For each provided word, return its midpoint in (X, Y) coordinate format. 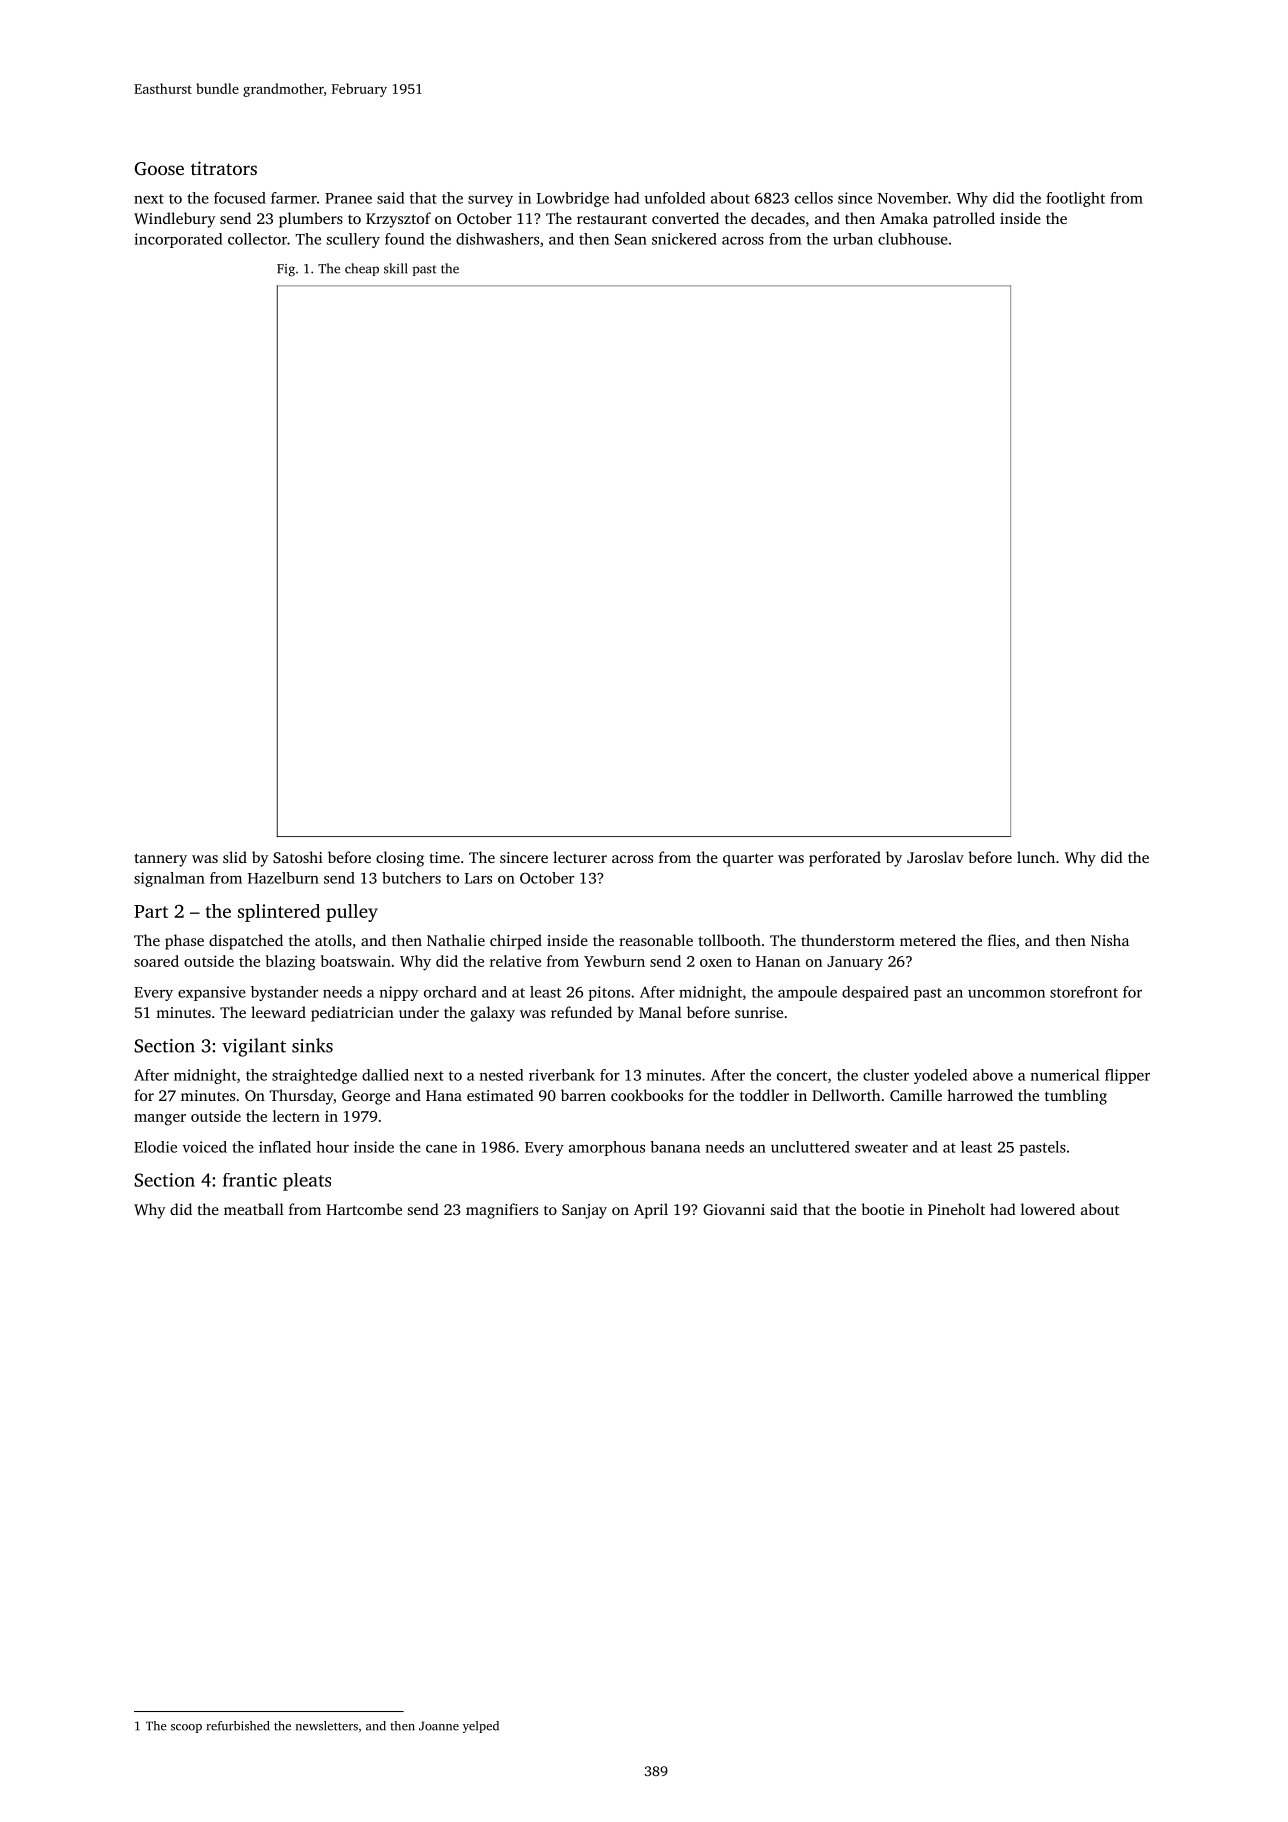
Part (151, 911)
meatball (254, 1209)
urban (853, 239)
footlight (1075, 199)
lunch (1036, 857)
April (651, 1211)
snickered (684, 239)
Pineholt (956, 1209)
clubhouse (913, 239)
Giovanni (734, 1209)
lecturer (580, 857)
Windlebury (174, 220)
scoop (186, 1728)
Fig (286, 270)
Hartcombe (364, 1209)
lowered (1048, 1209)
